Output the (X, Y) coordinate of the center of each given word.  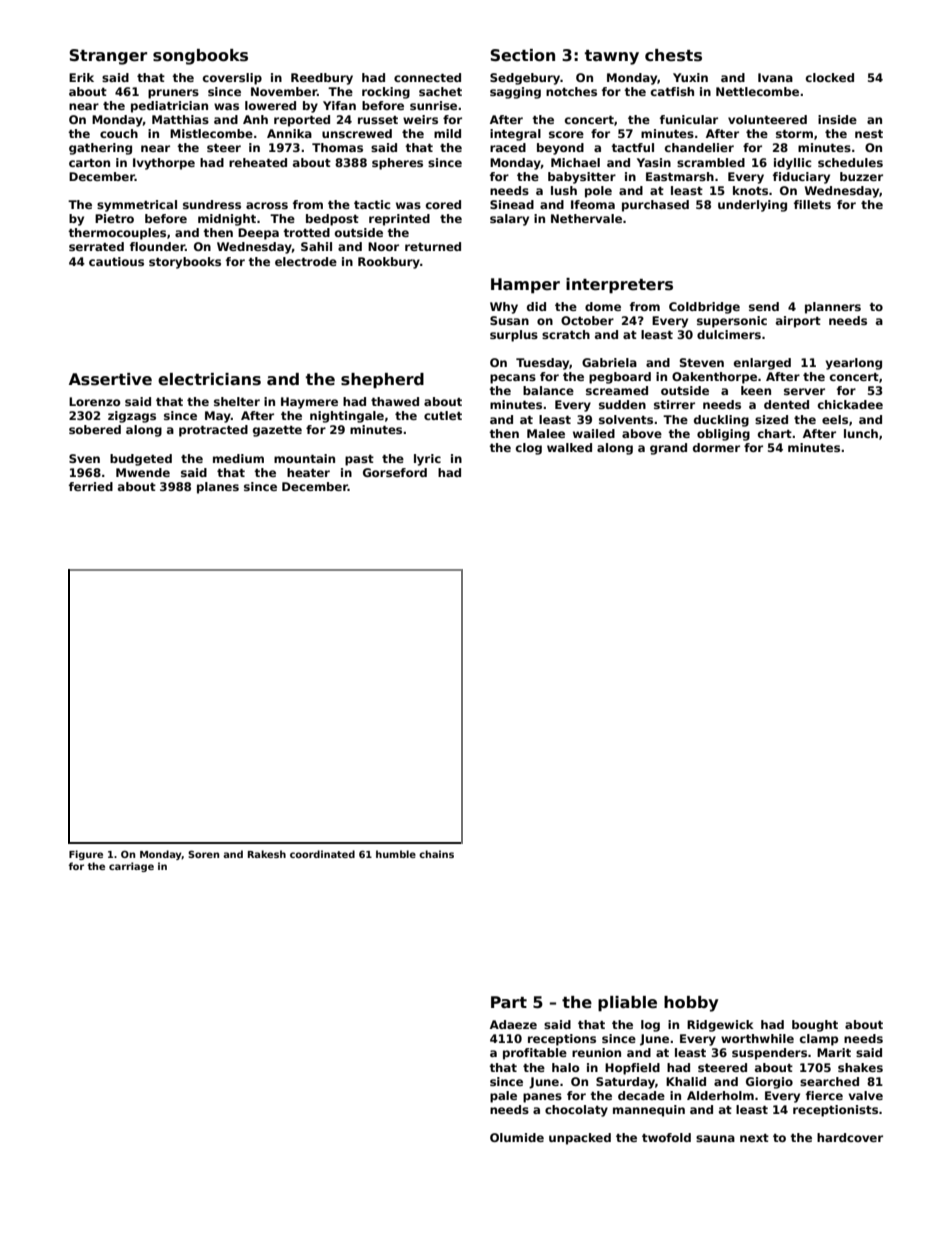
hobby (691, 1004)
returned (433, 246)
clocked (830, 77)
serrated (96, 246)
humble (396, 854)
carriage (131, 867)
